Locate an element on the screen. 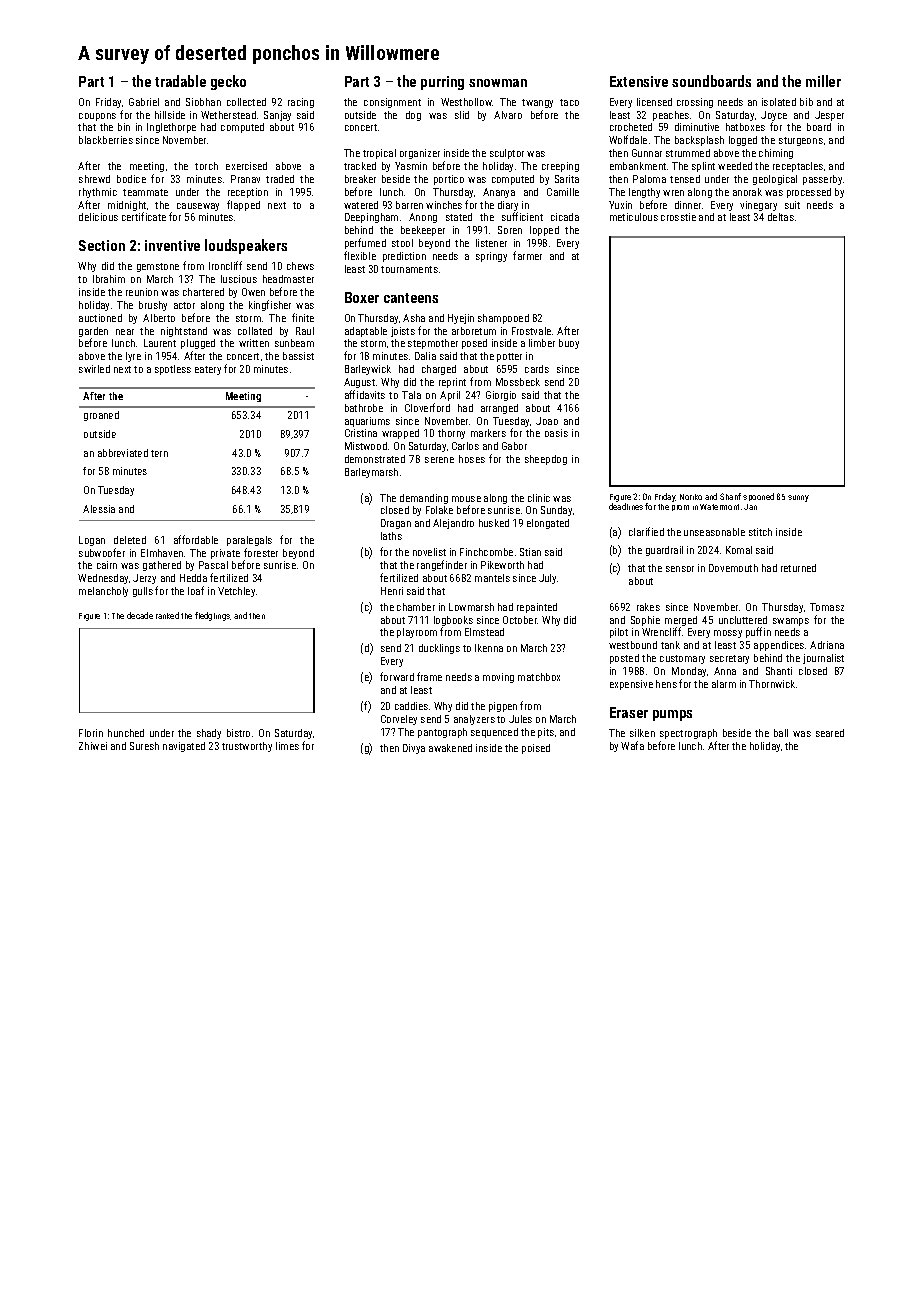 This screenshot has height=1308, width=924. crosstie is located at coordinates (678, 217).
